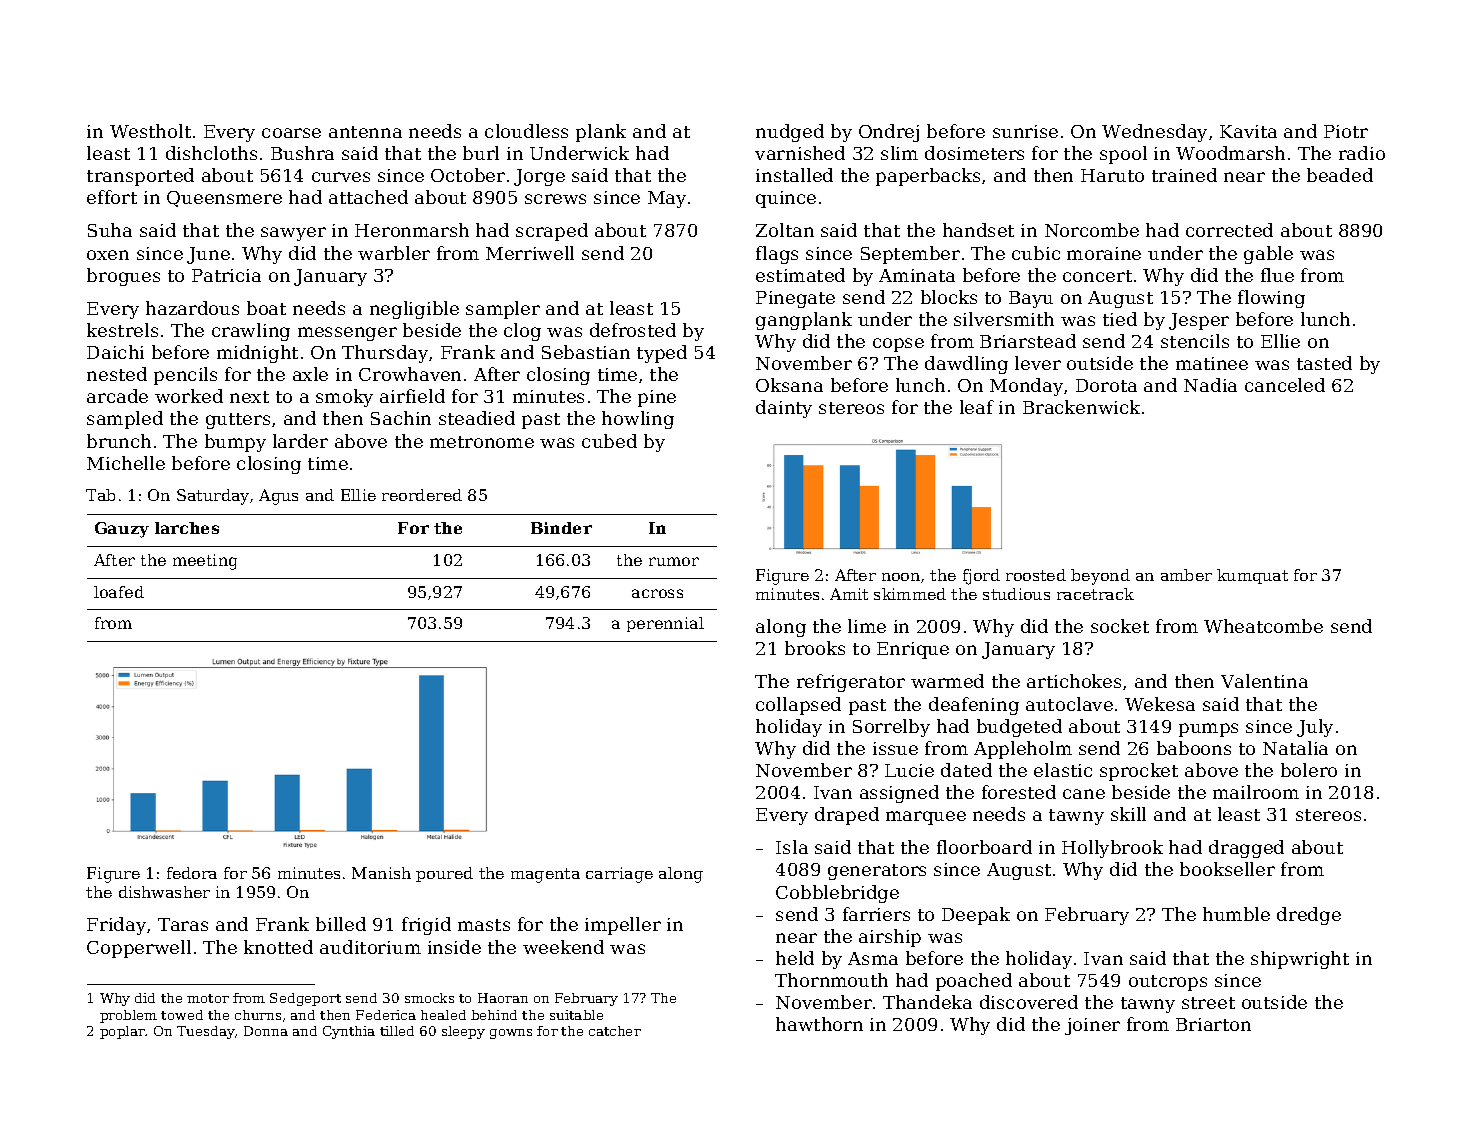 This screenshot has width=1473, height=1138. I want to click on Michelle, so click(126, 463).
